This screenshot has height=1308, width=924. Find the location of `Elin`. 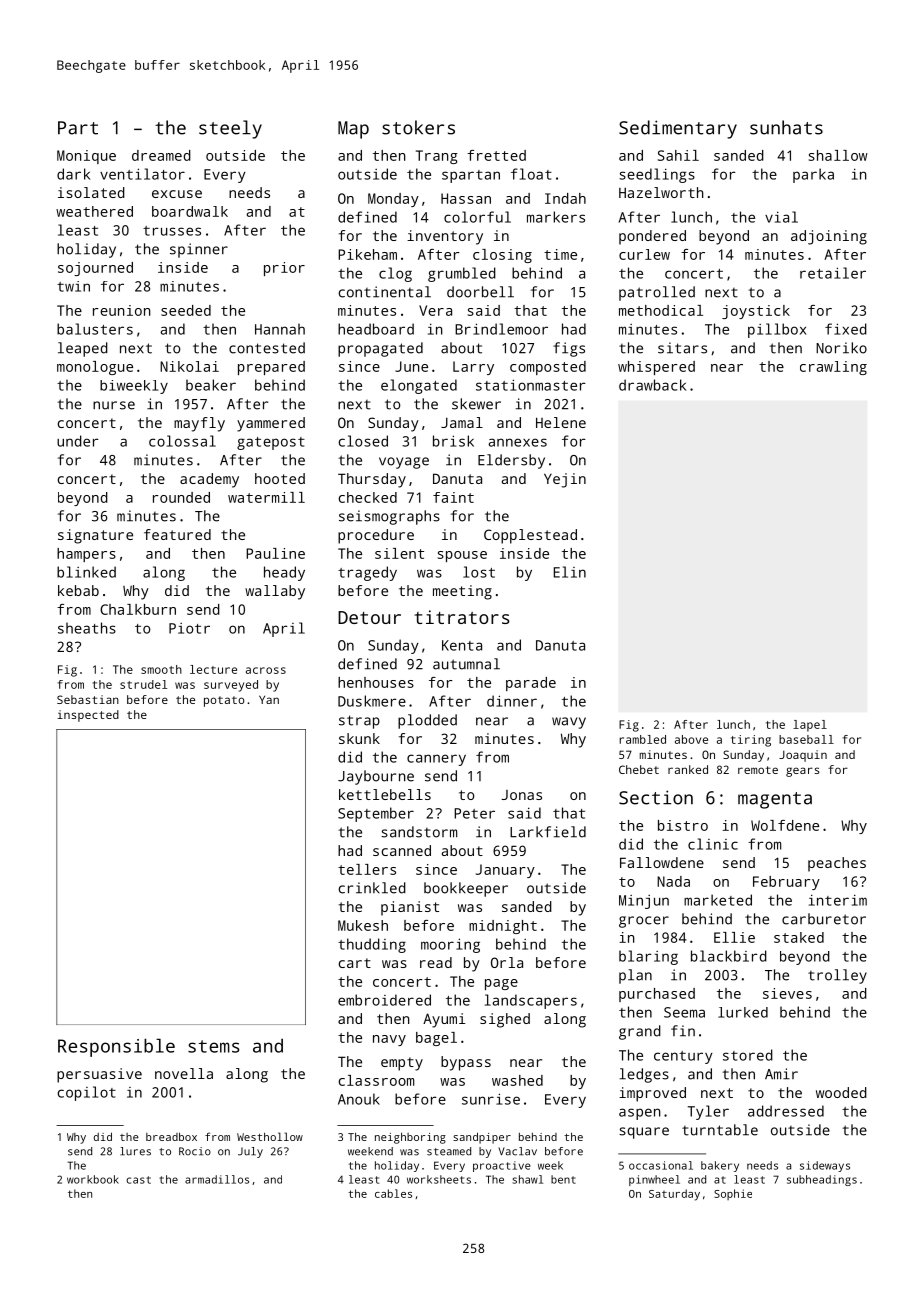

Elin is located at coordinates (570, 572).
